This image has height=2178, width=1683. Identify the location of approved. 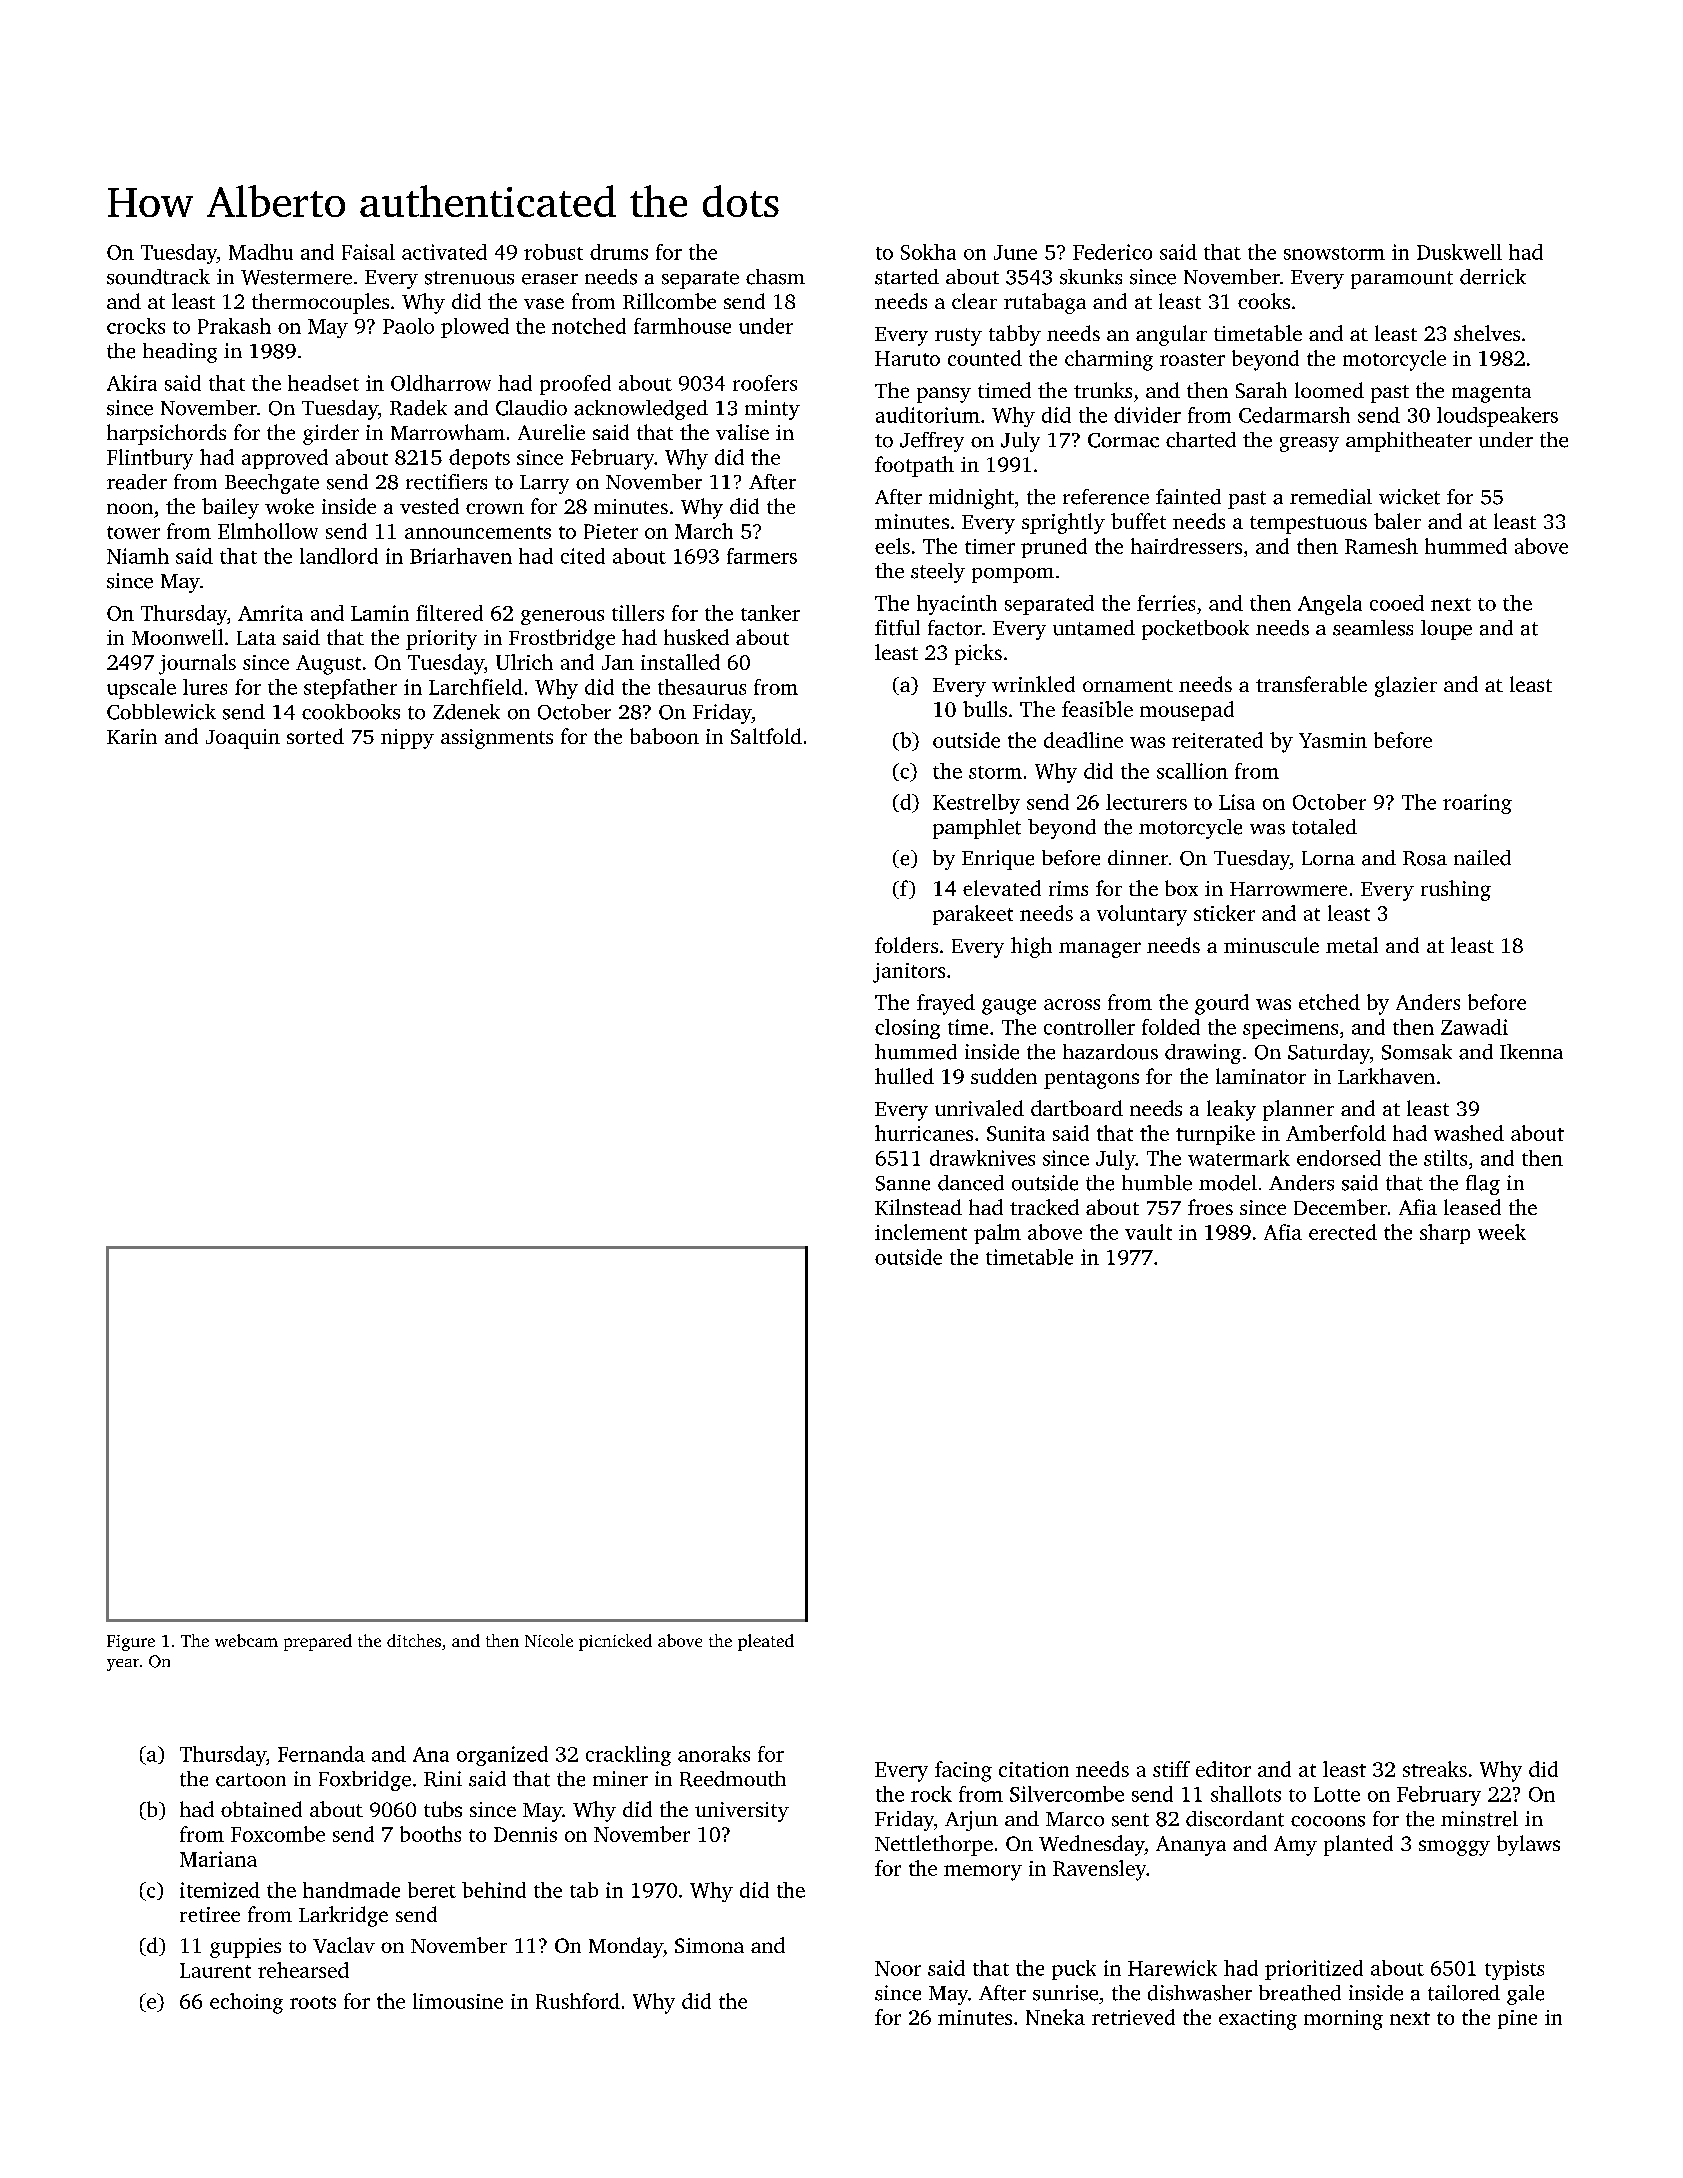
(285, 459).
